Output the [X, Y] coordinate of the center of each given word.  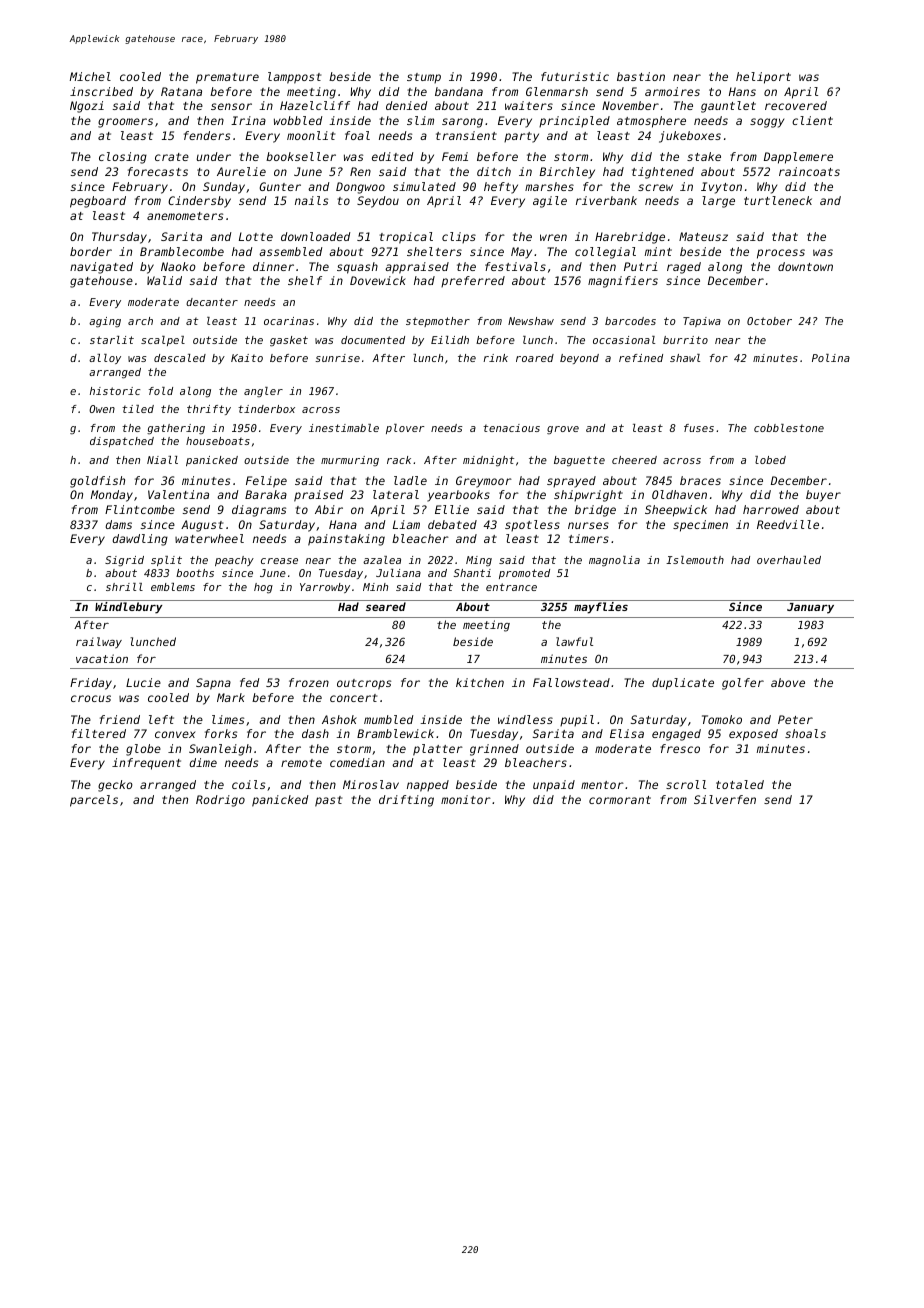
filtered [99, 733]
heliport [763, 78]
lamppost [294, 78]
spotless [532, 525]
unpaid [554, 785]
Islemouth [695, 560]
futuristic [575, 76]
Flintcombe [140, 509]
